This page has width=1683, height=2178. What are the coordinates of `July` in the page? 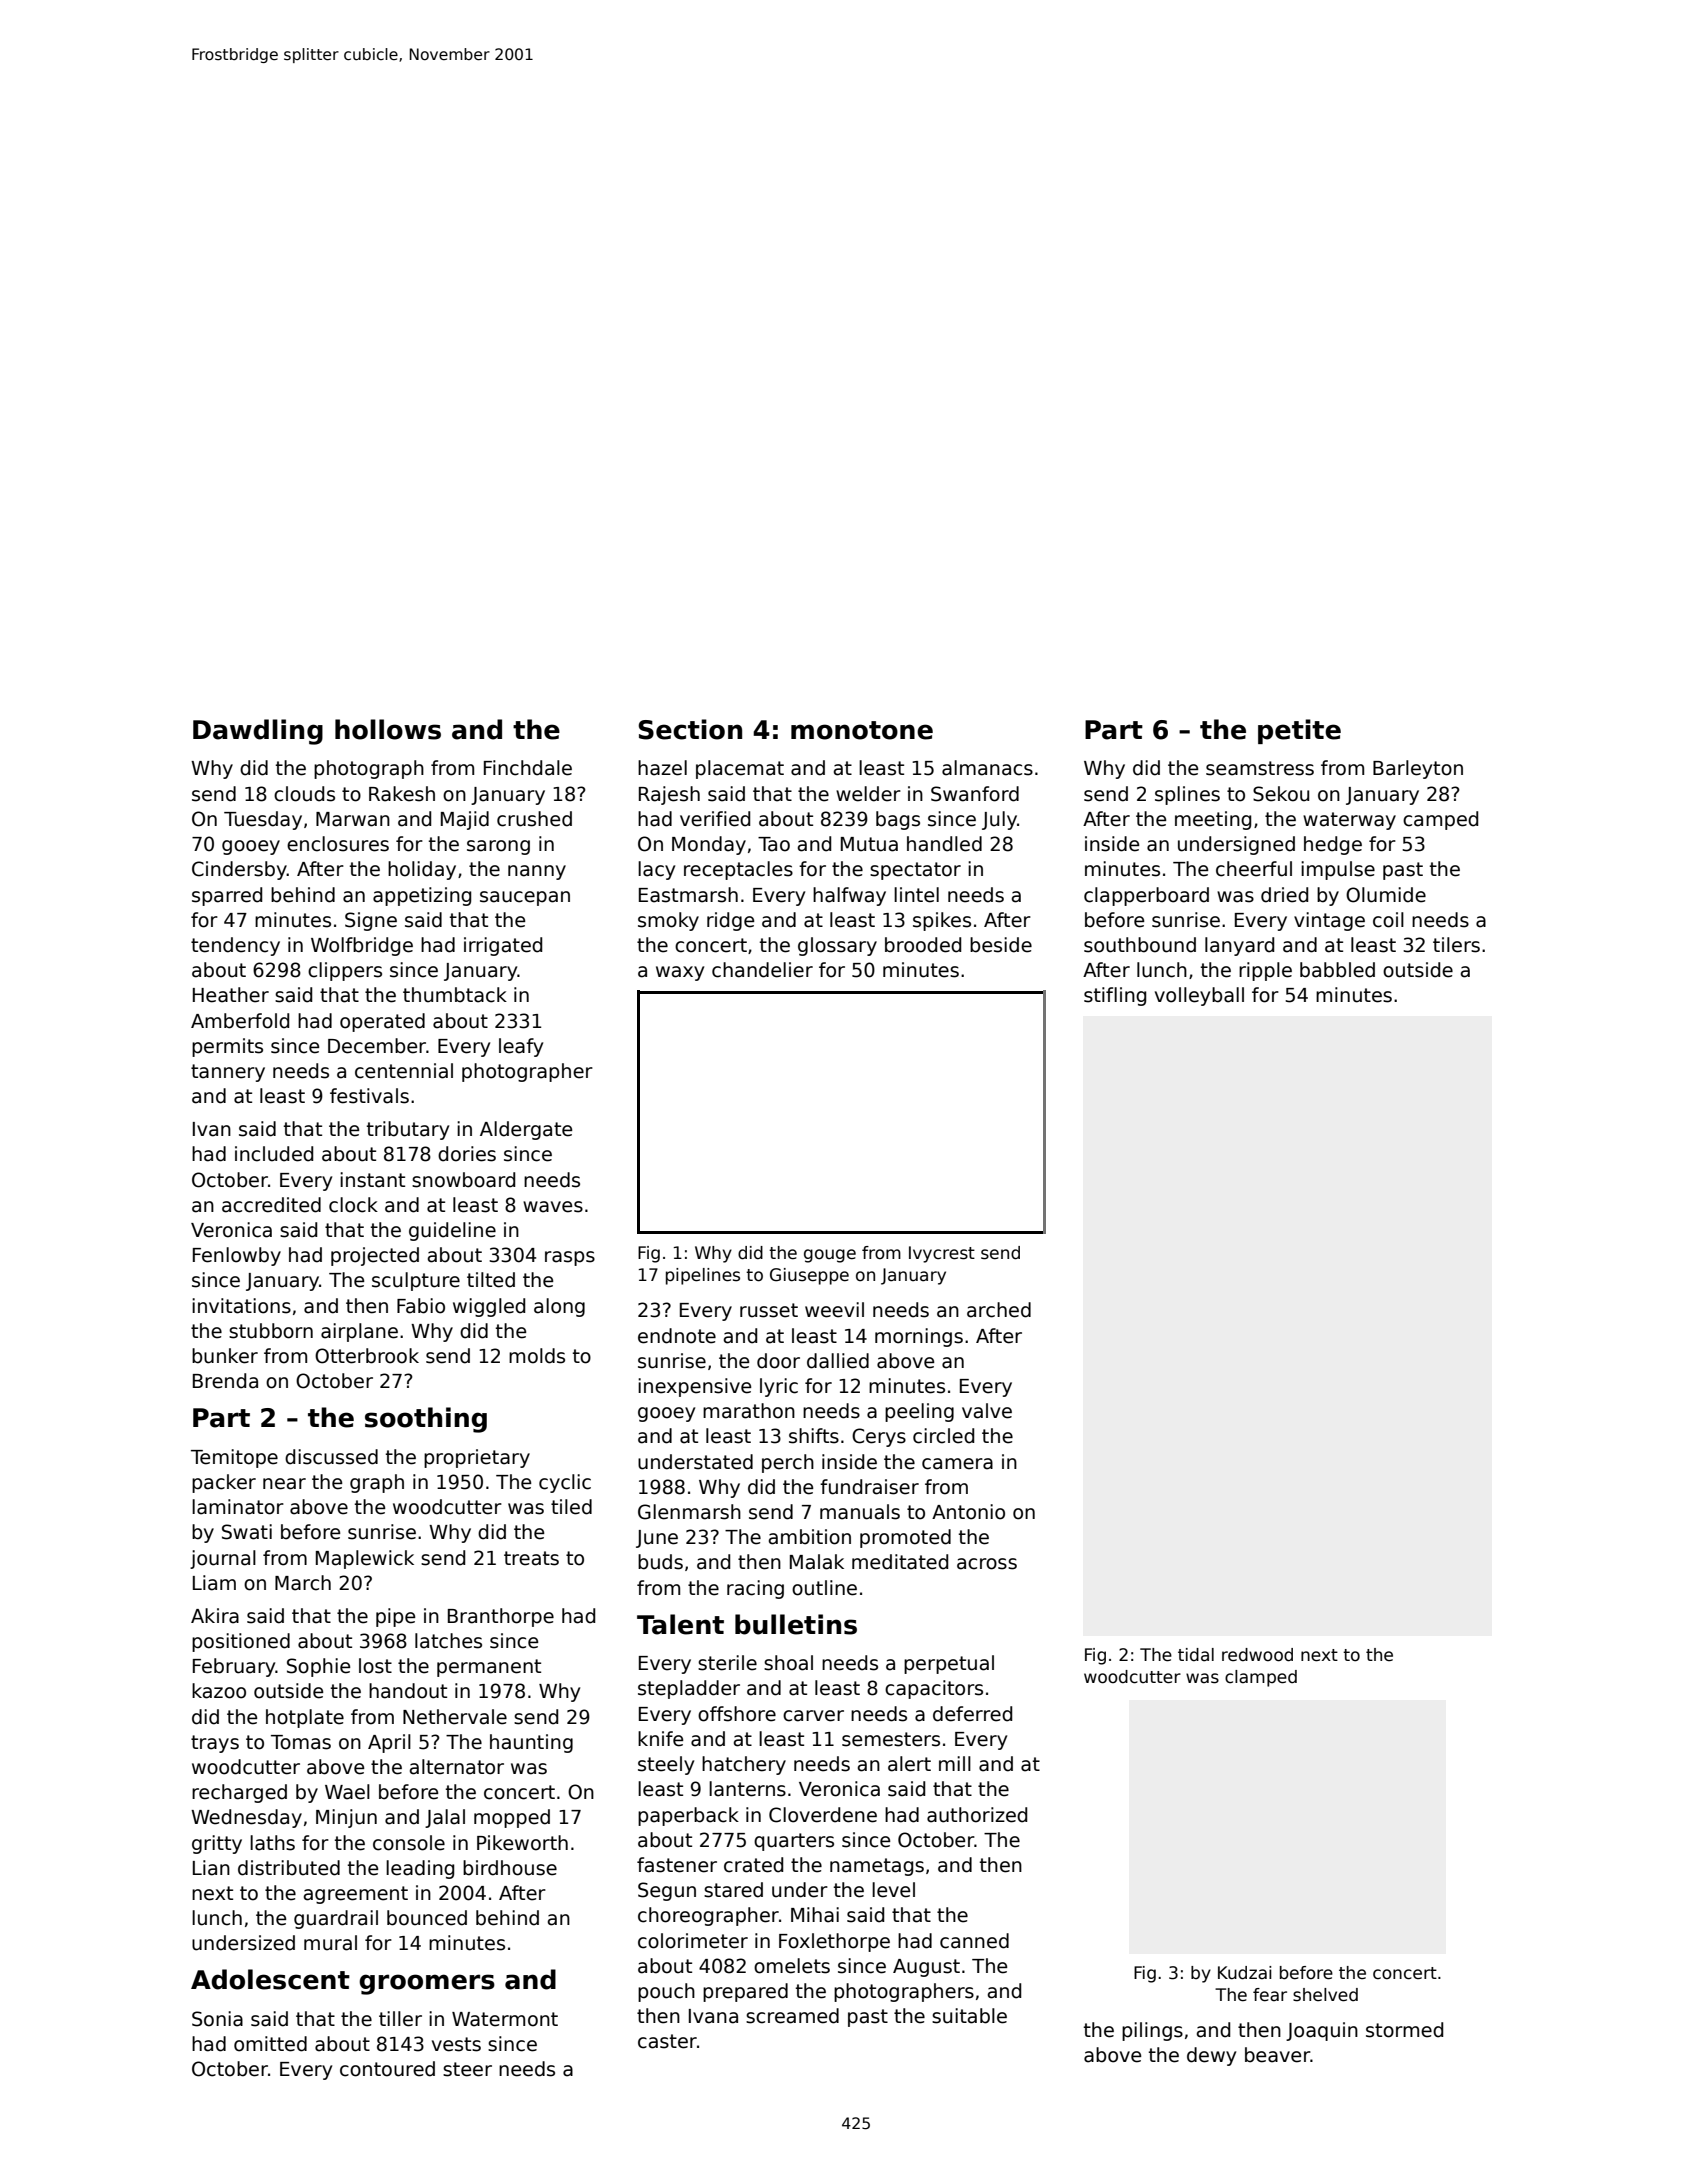 It's located at (999, 820).
